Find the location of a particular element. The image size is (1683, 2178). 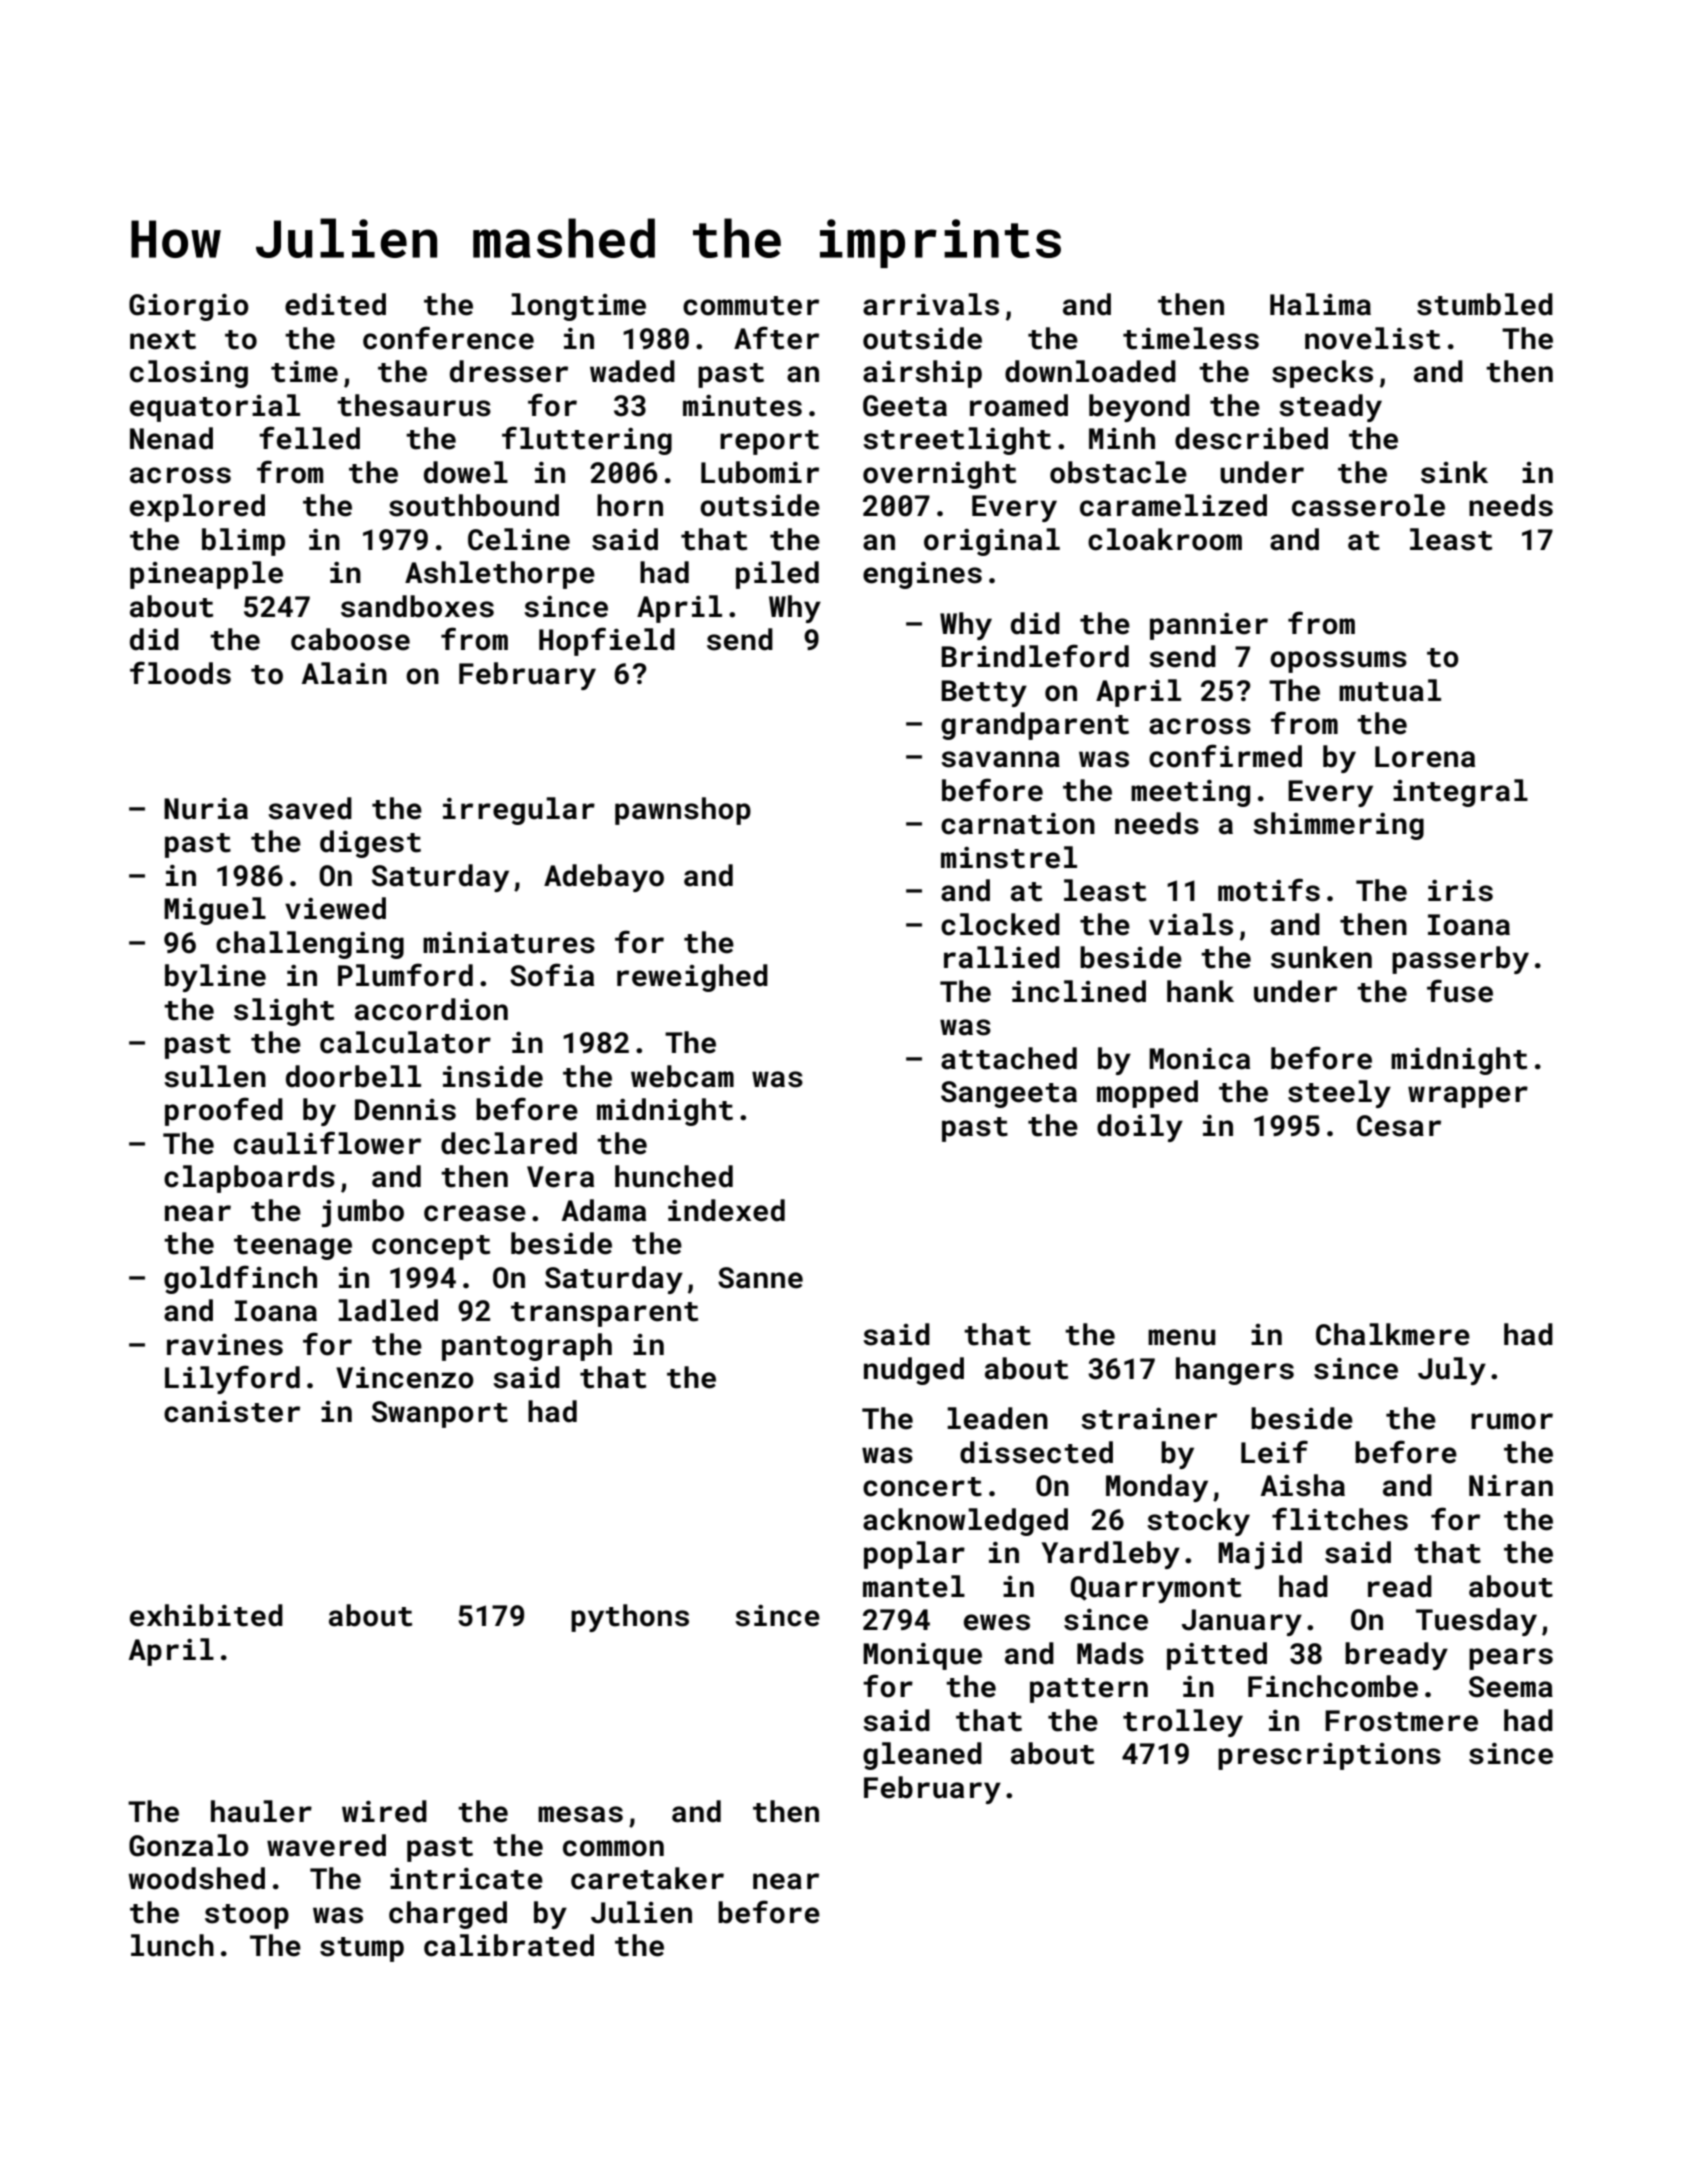

pears is located at coordinates (1511, 1659).
